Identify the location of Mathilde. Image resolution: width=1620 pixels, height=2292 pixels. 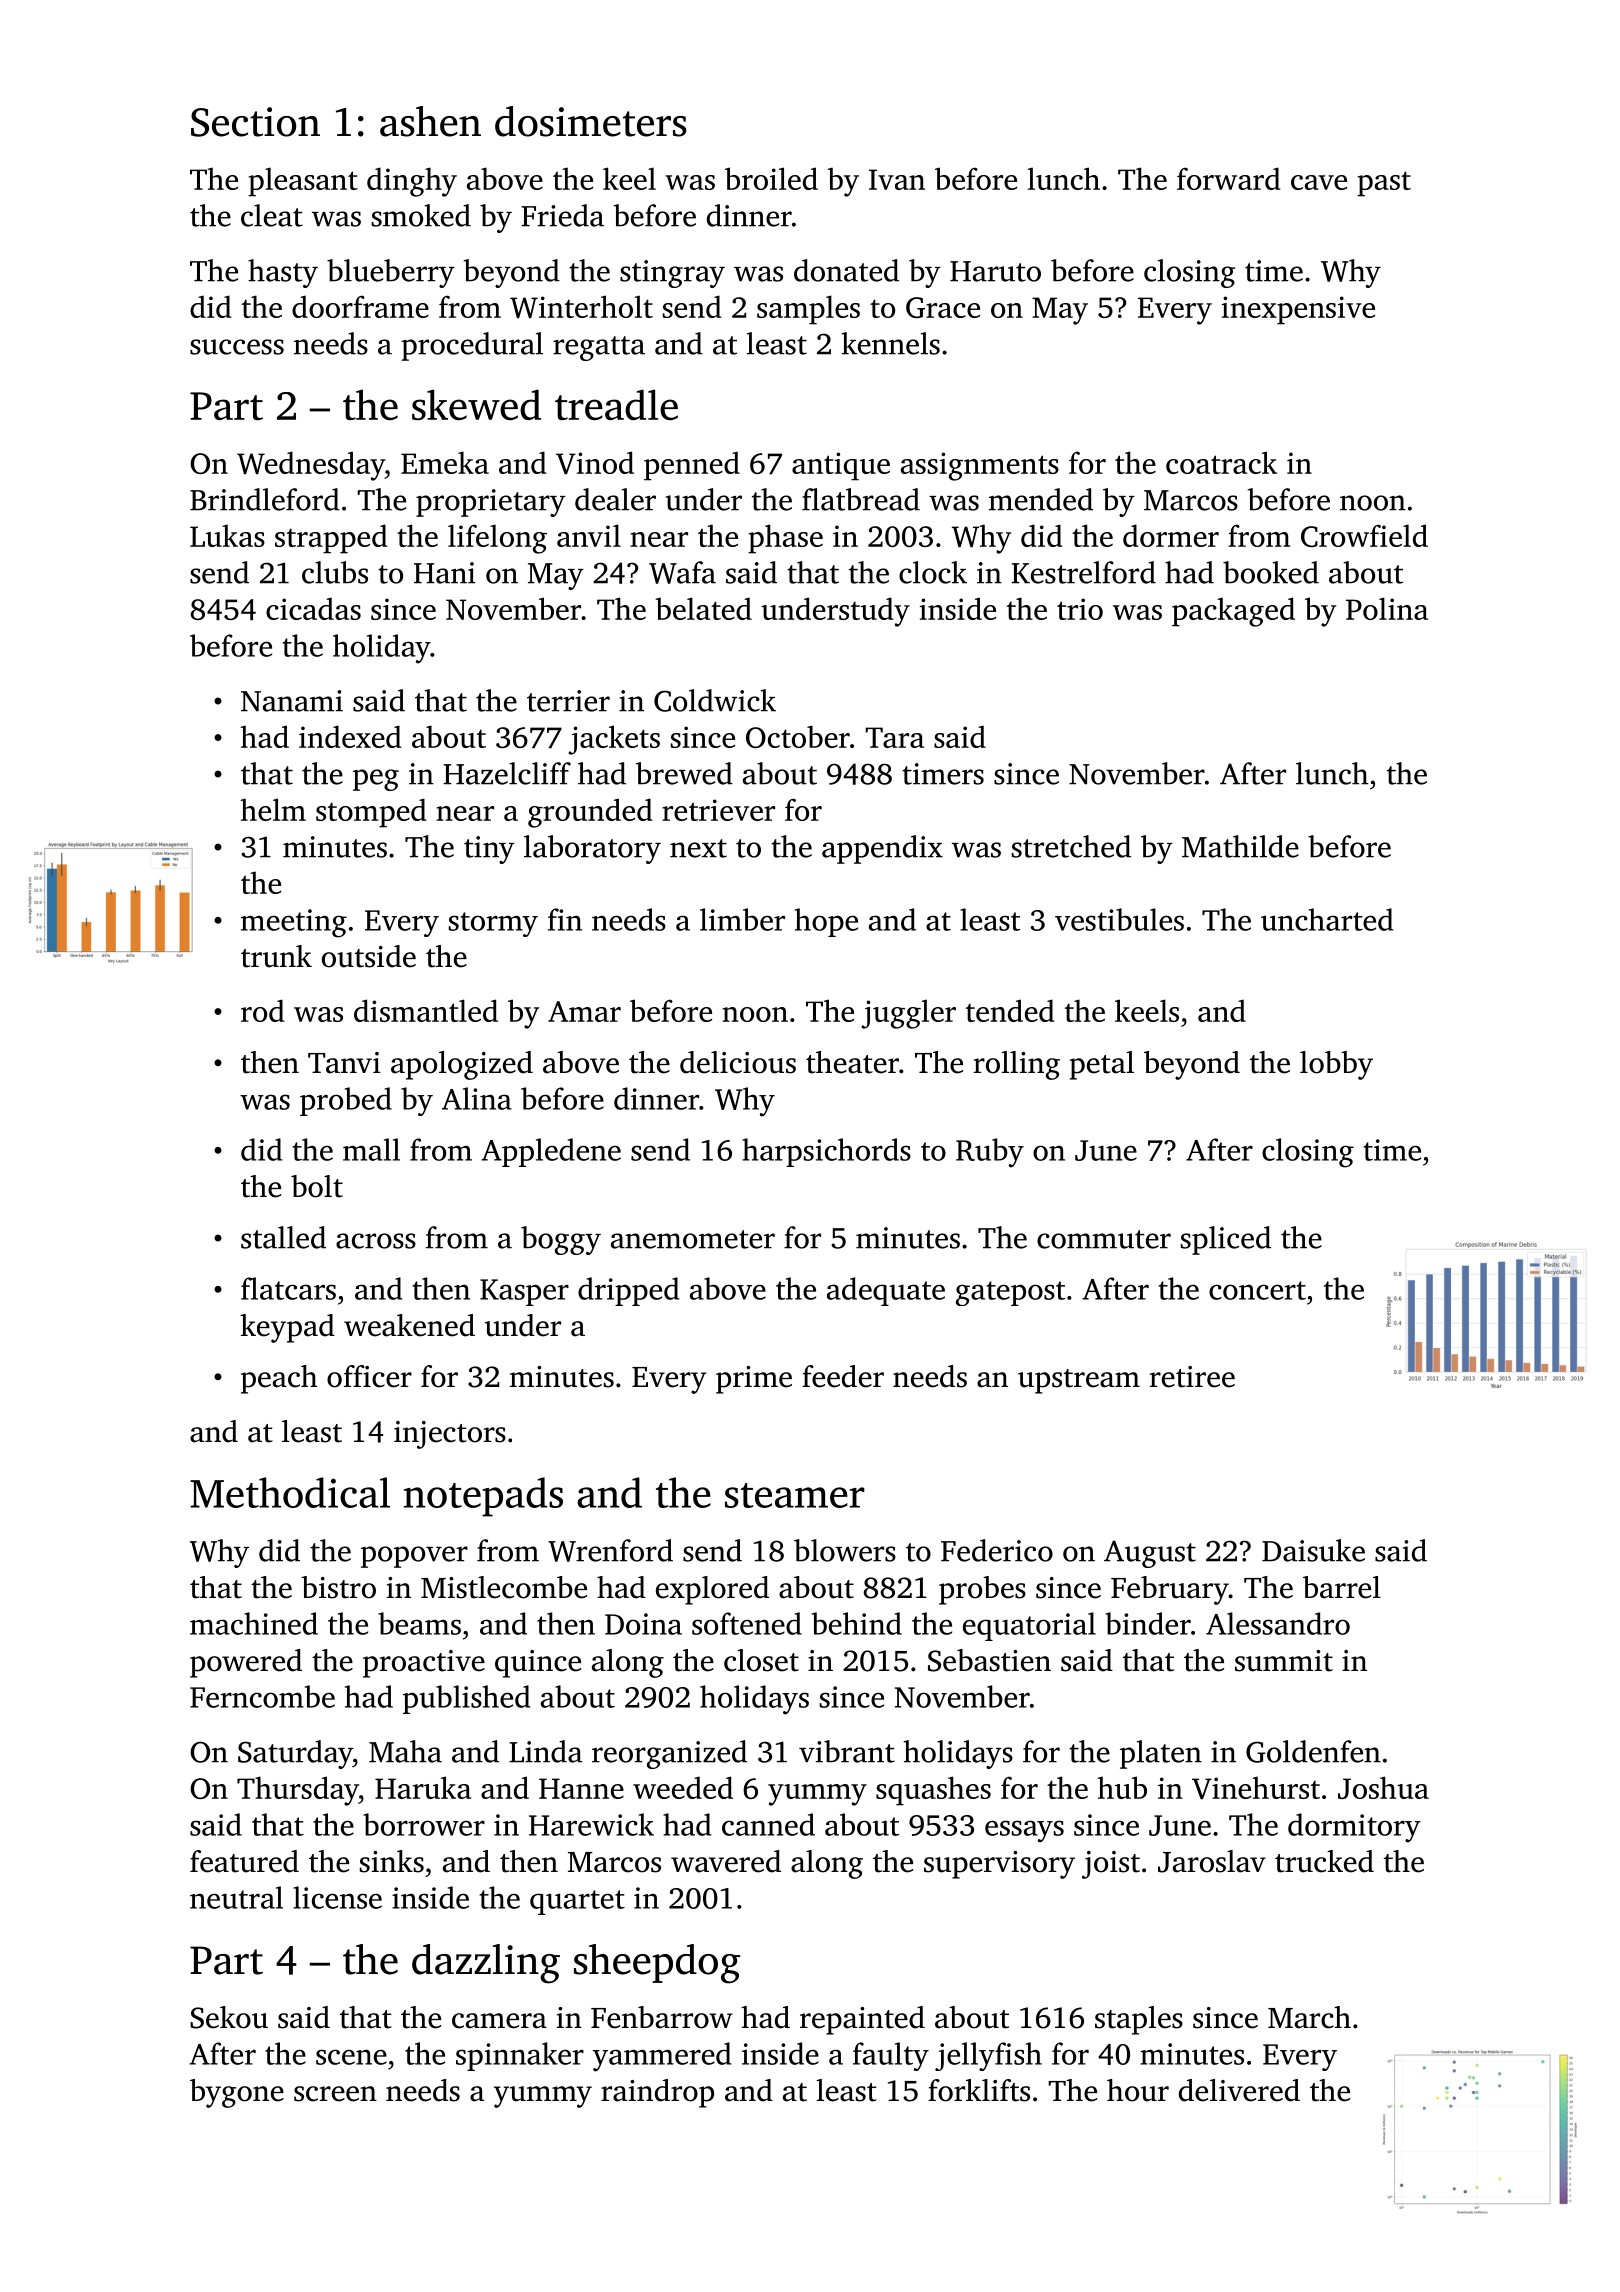
(1240, 846).
